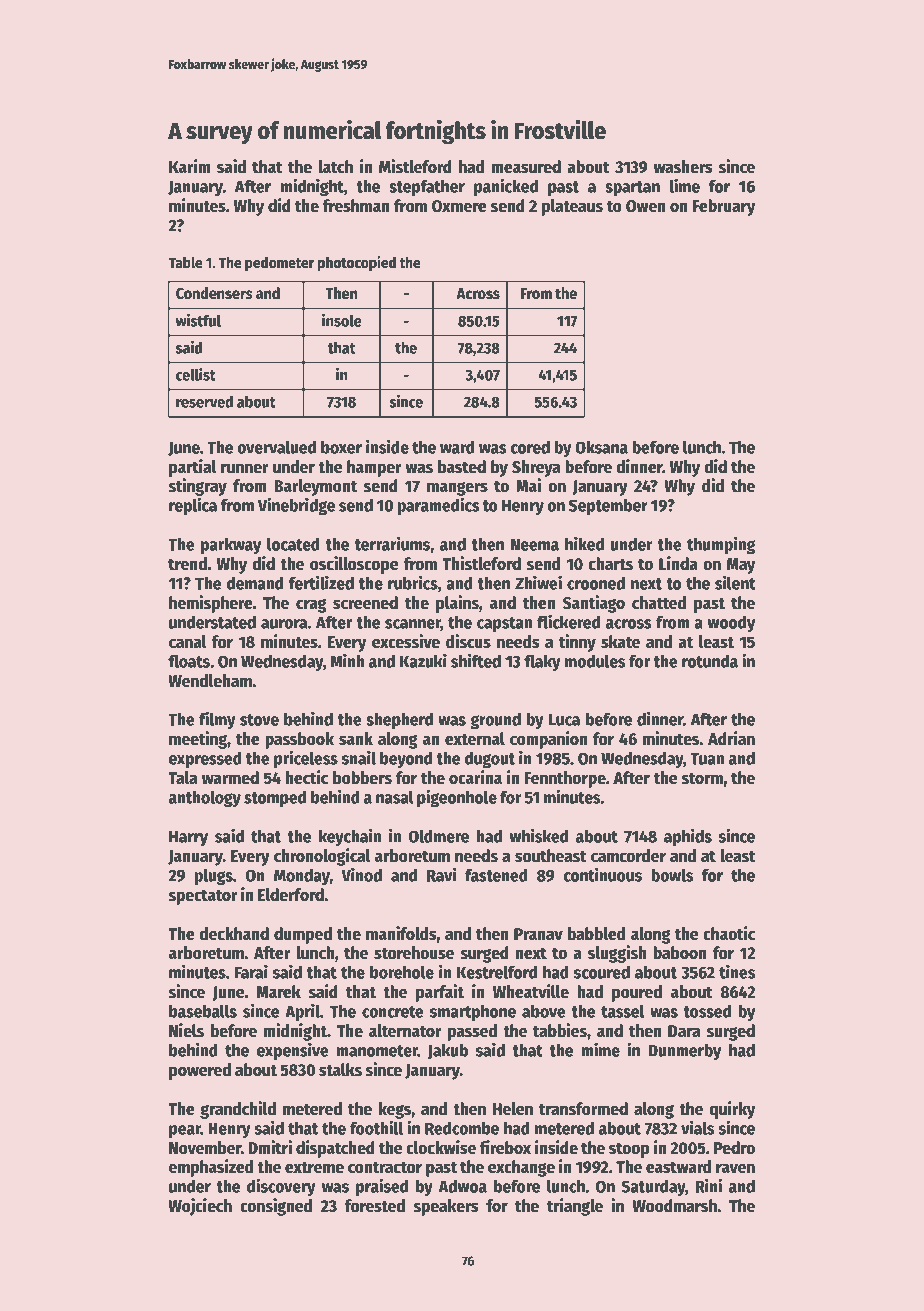 The image size is (924, 1311). What do you see at coordinates (526, 167) in the document?
I see `measured` at bounding box center [526, 167].
